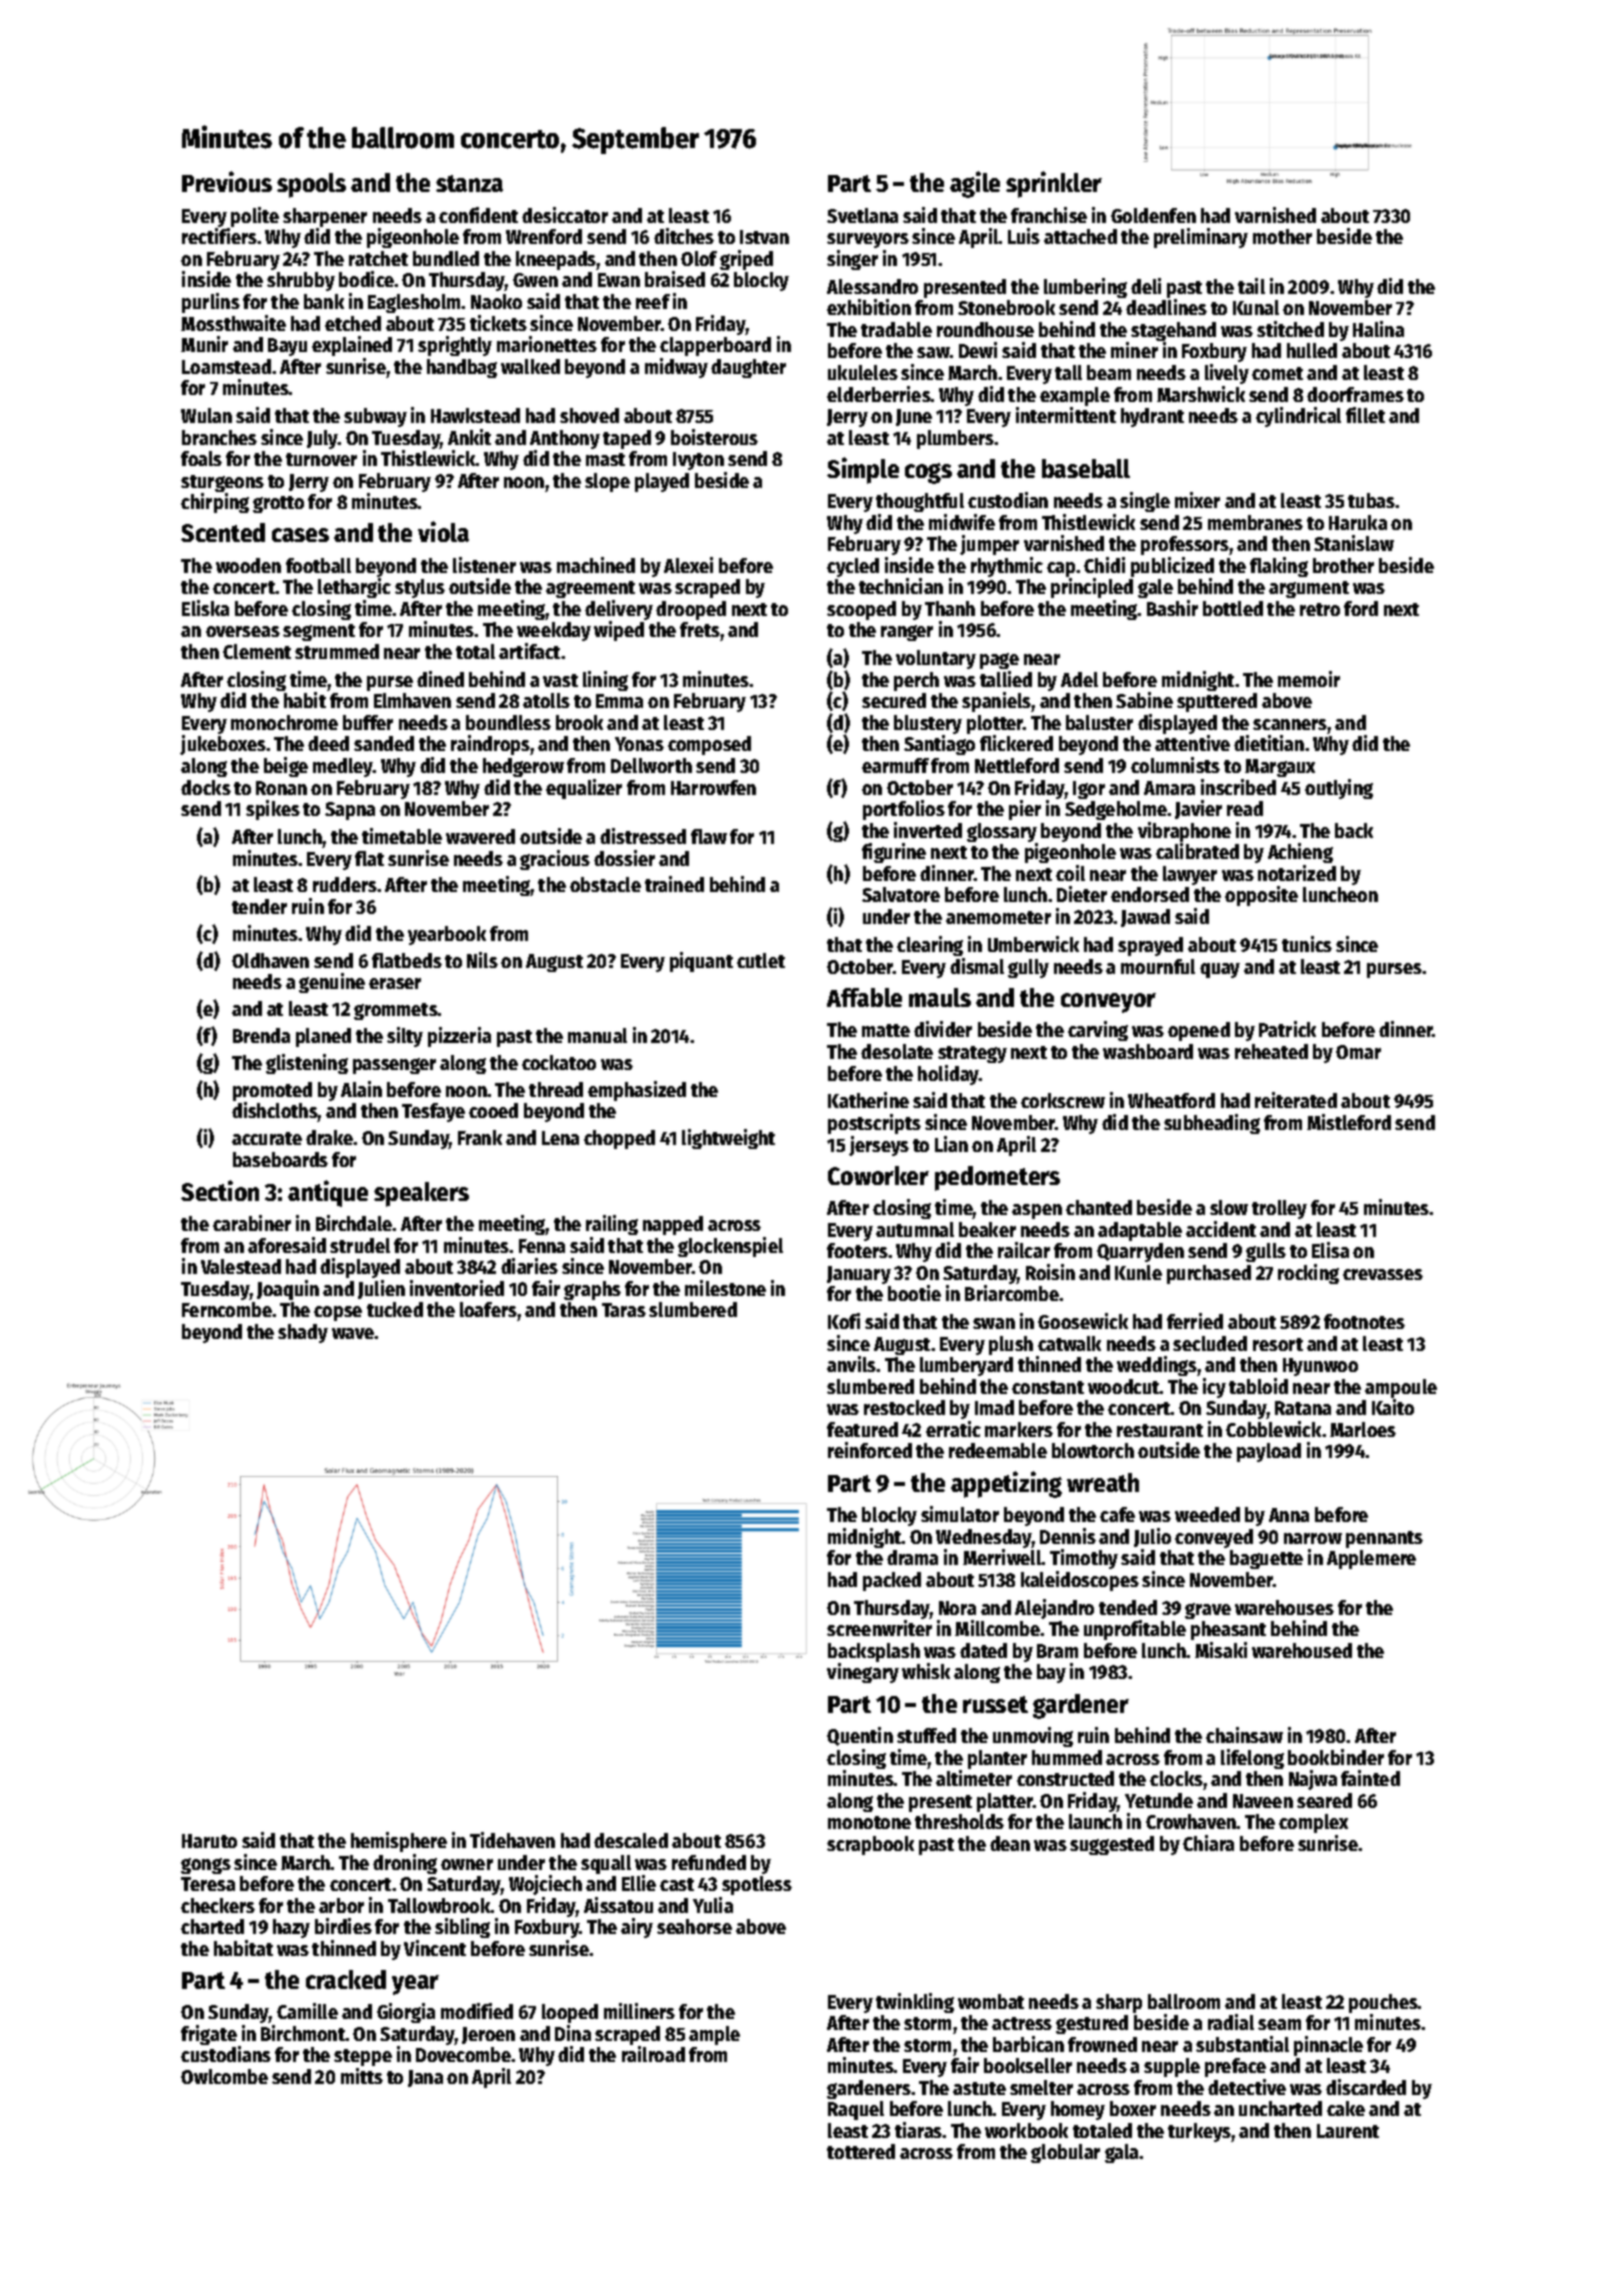 Image resolution: width=1620 pixels, height=2292 pixels. I want to click on preliminary, so click(1201, 238).
